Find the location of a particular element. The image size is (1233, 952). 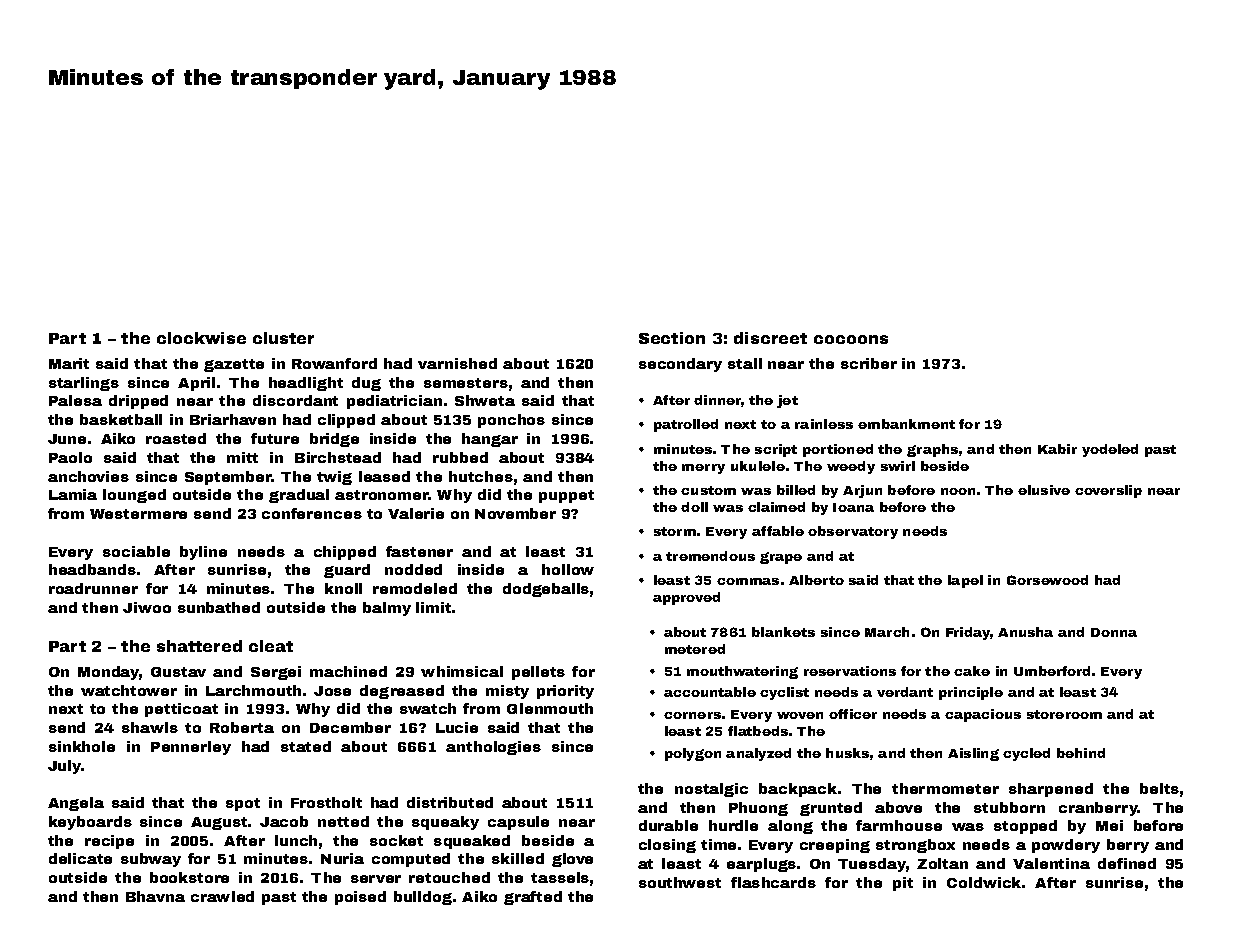

Section is located at coordinates (672, 338).
